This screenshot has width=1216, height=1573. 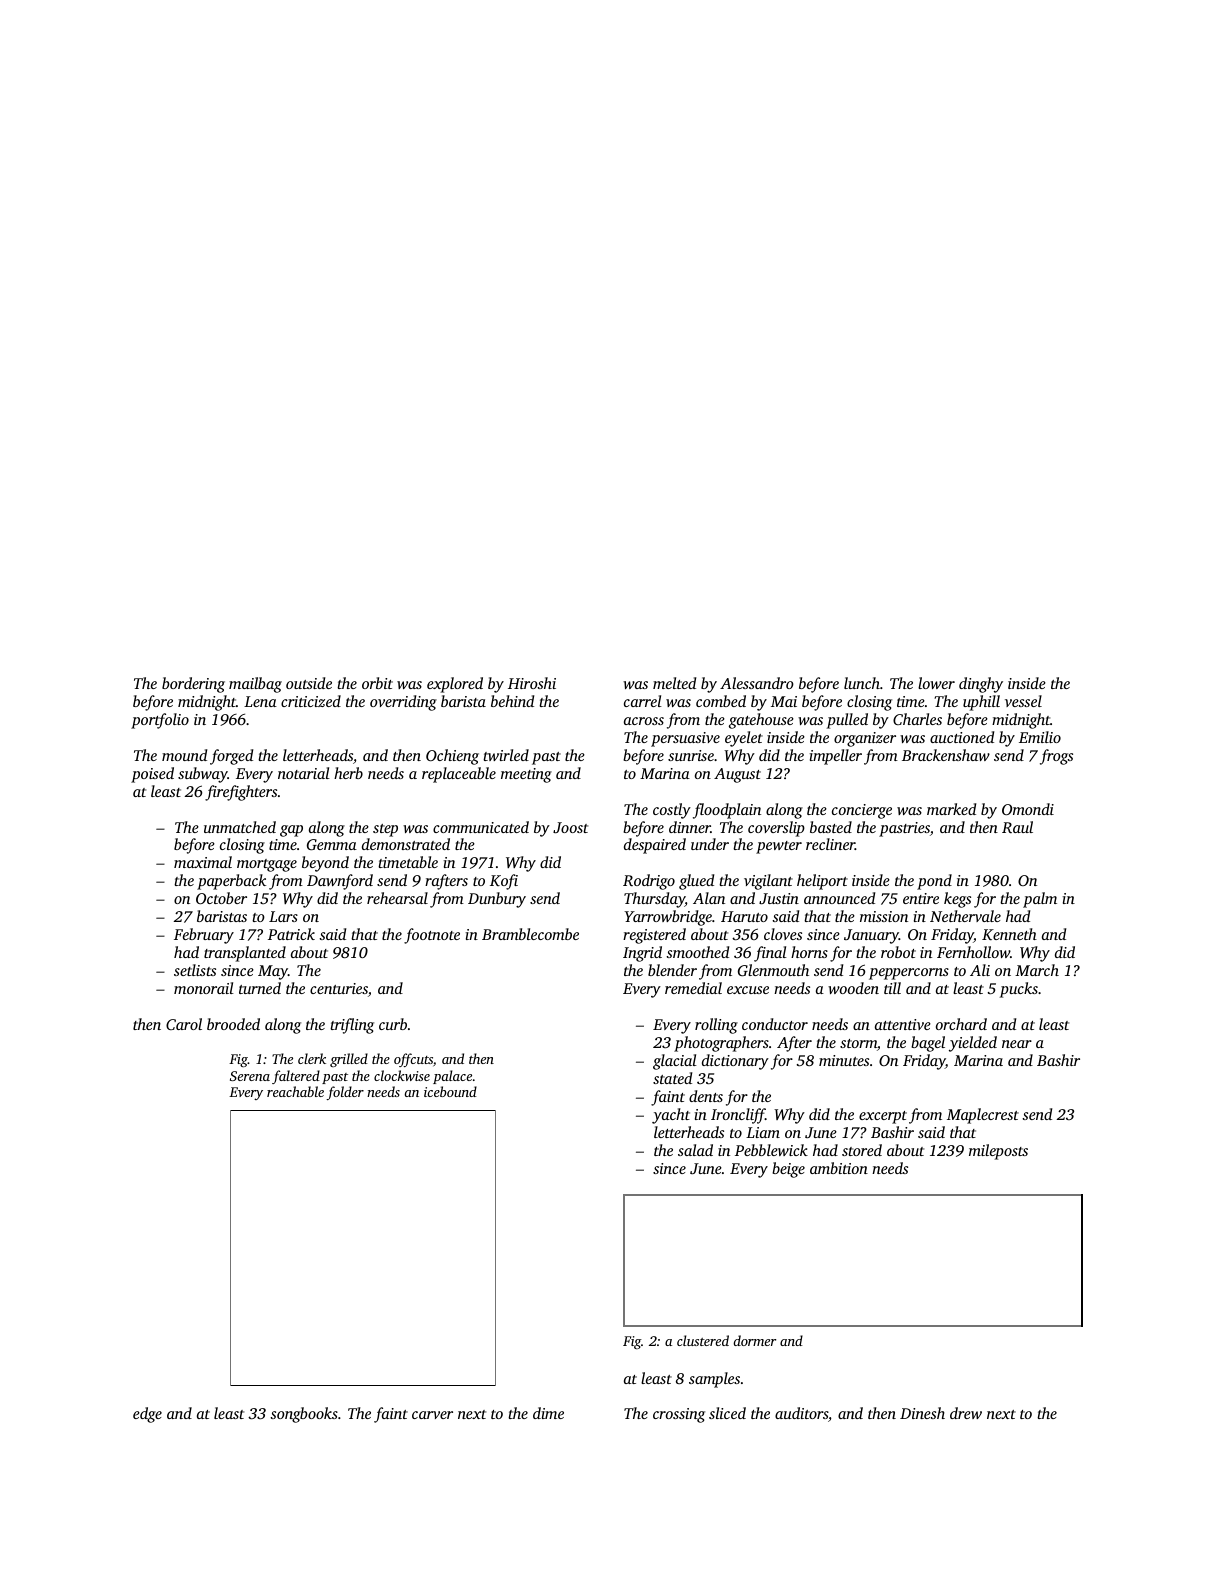 I want to click on songbooks, so click(x=304, y=1415).
